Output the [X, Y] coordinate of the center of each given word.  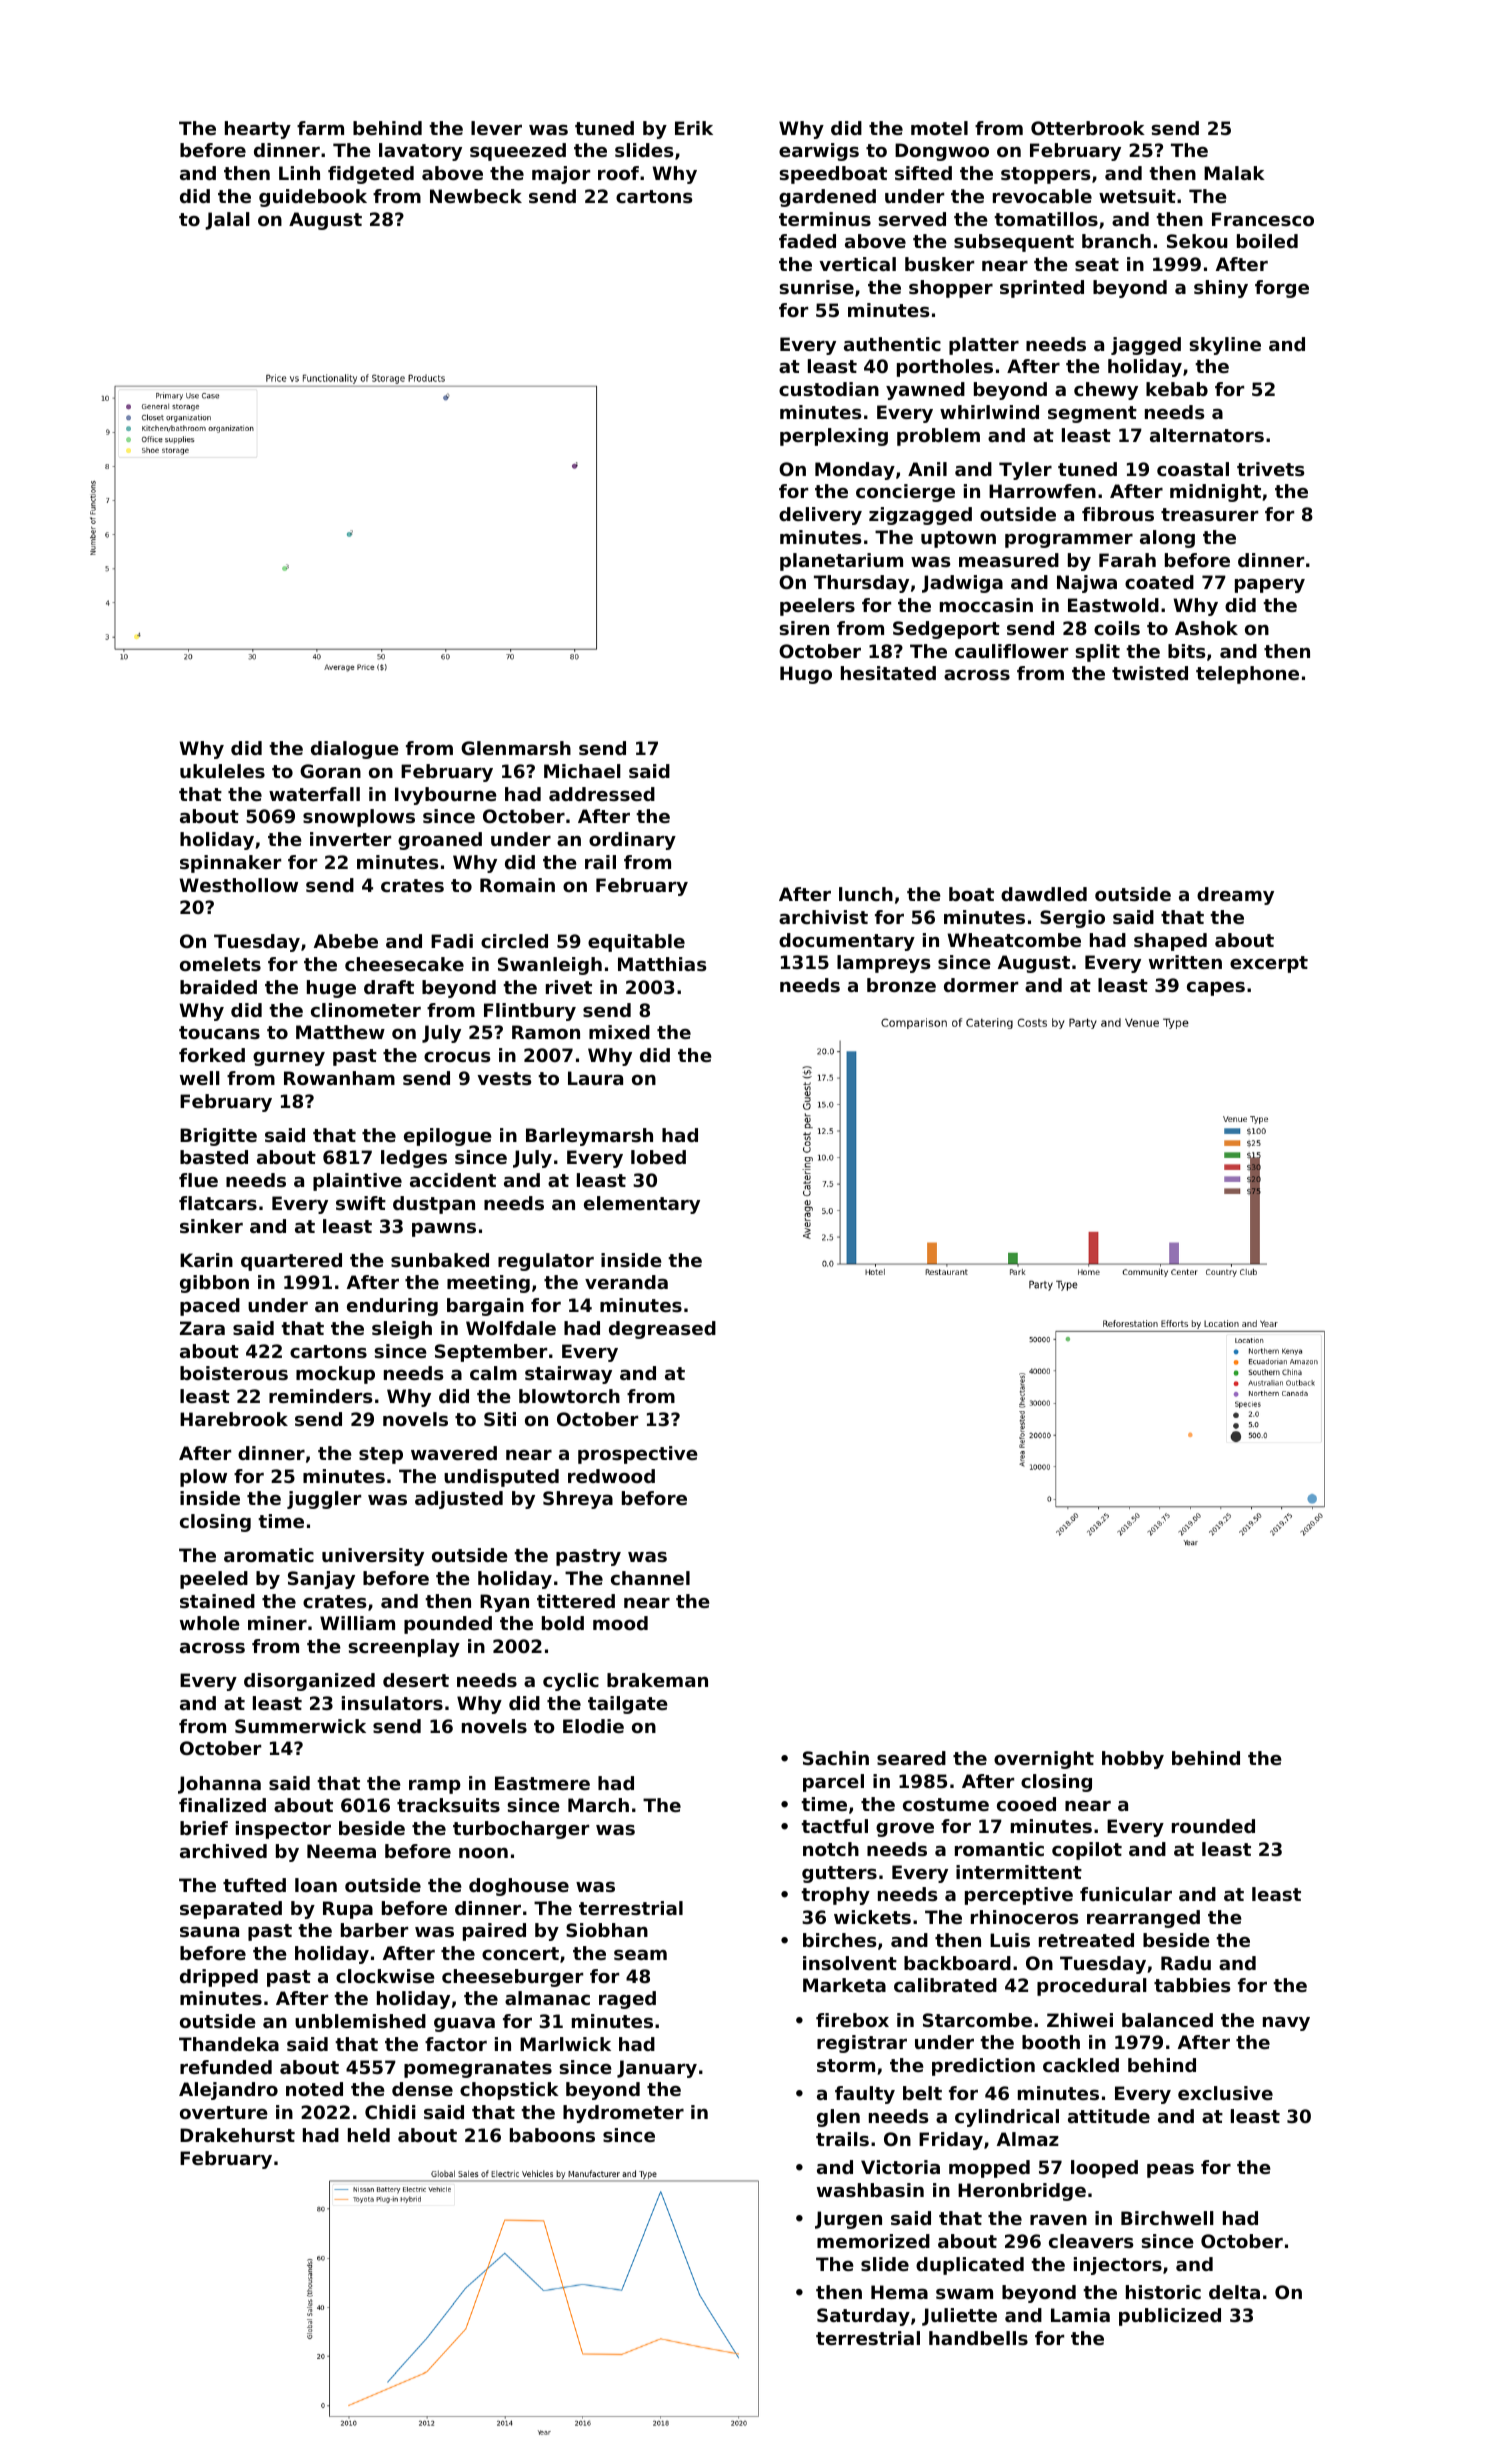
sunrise [816, 287]
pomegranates [478, 2069]
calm [493, 1373]
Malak [1234, 173]
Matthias [662, 964]
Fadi [452, 941]
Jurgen [848, 2220]
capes [1216, 989]
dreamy [1235, 896]
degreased [662, 1330]
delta [1234, 2292]
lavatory [420, 152]
